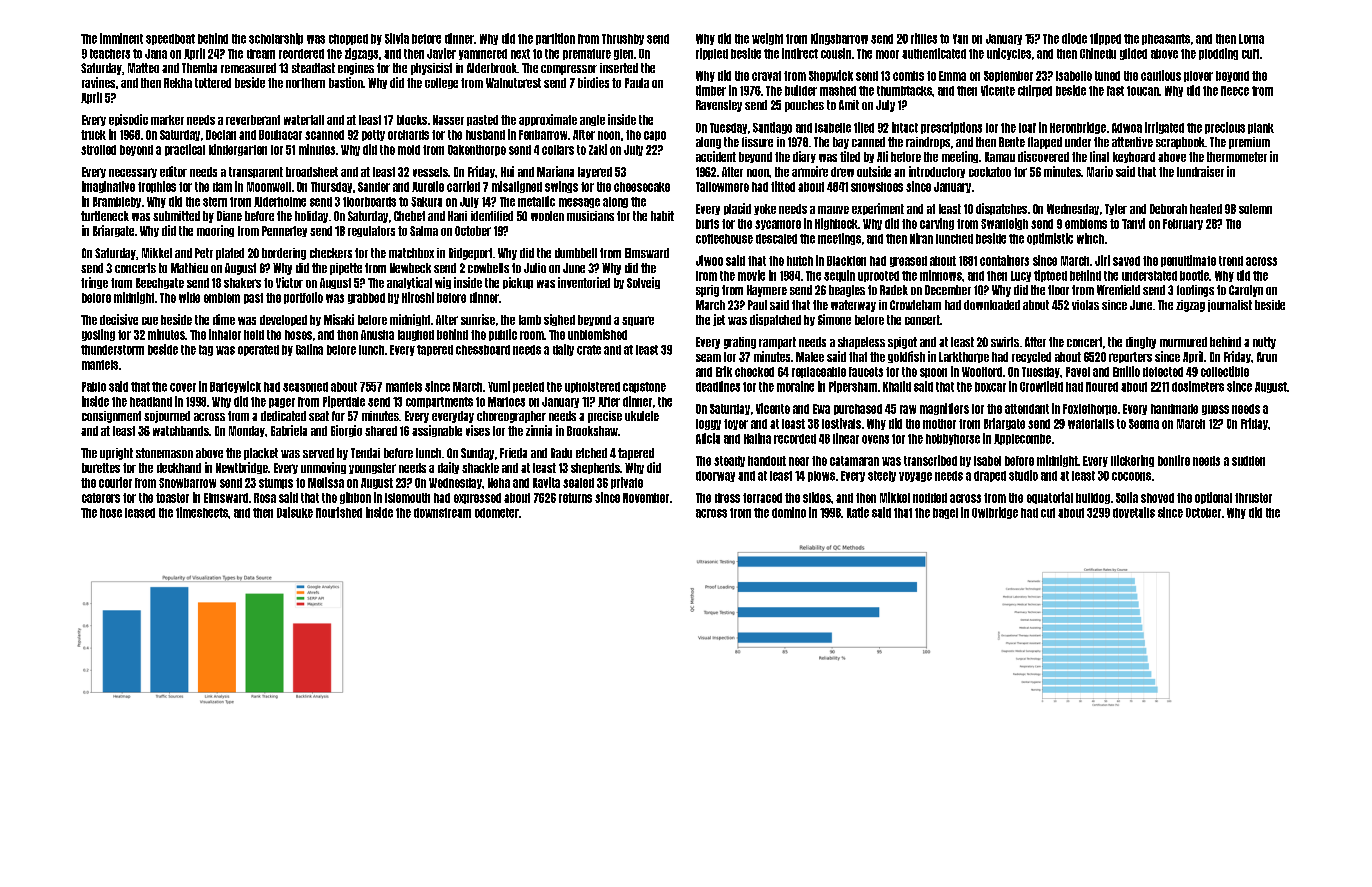  I want to click on chessboard, so click(483, 350).
